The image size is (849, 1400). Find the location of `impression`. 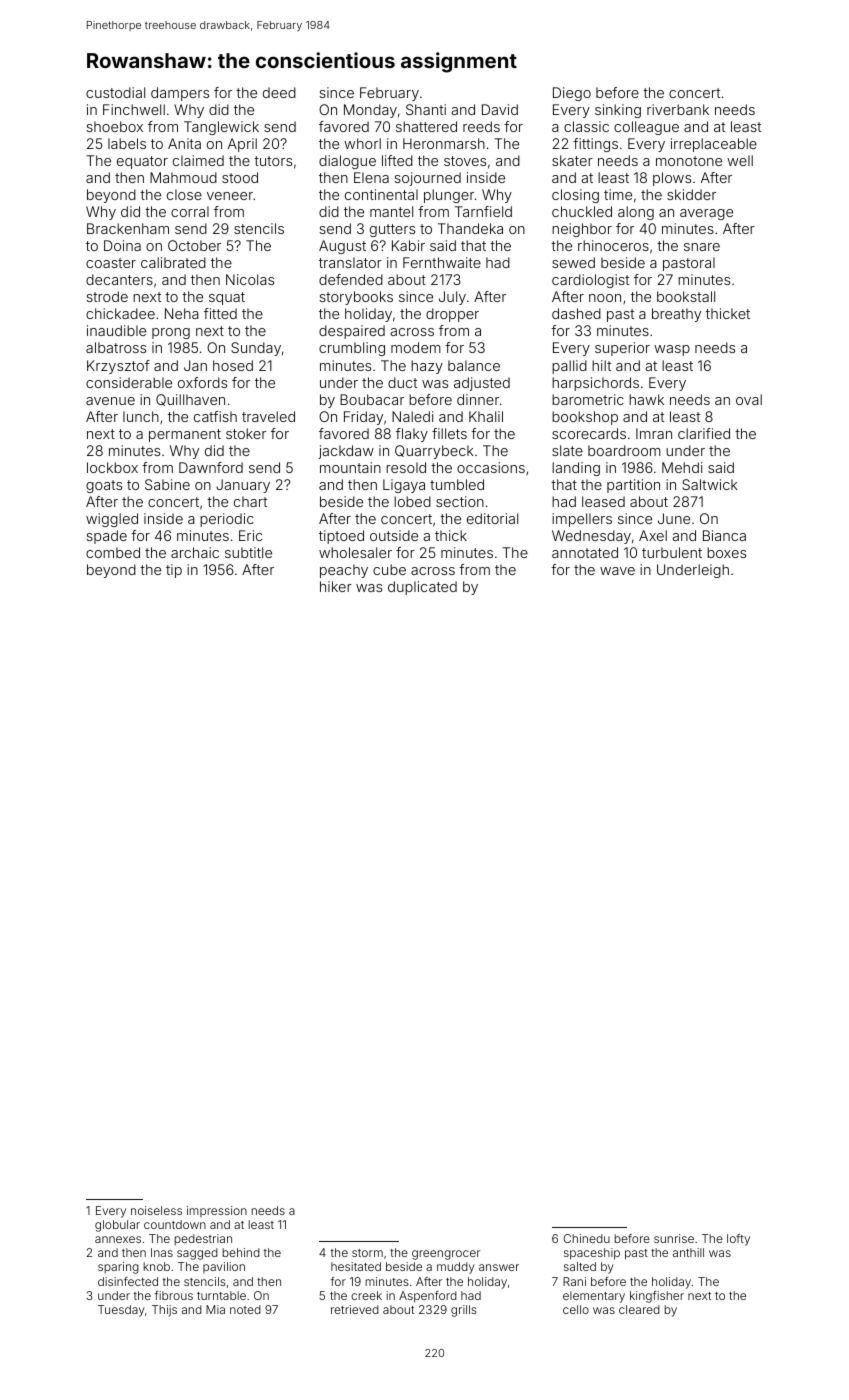

impression is located at coordinates (217, 1211).
